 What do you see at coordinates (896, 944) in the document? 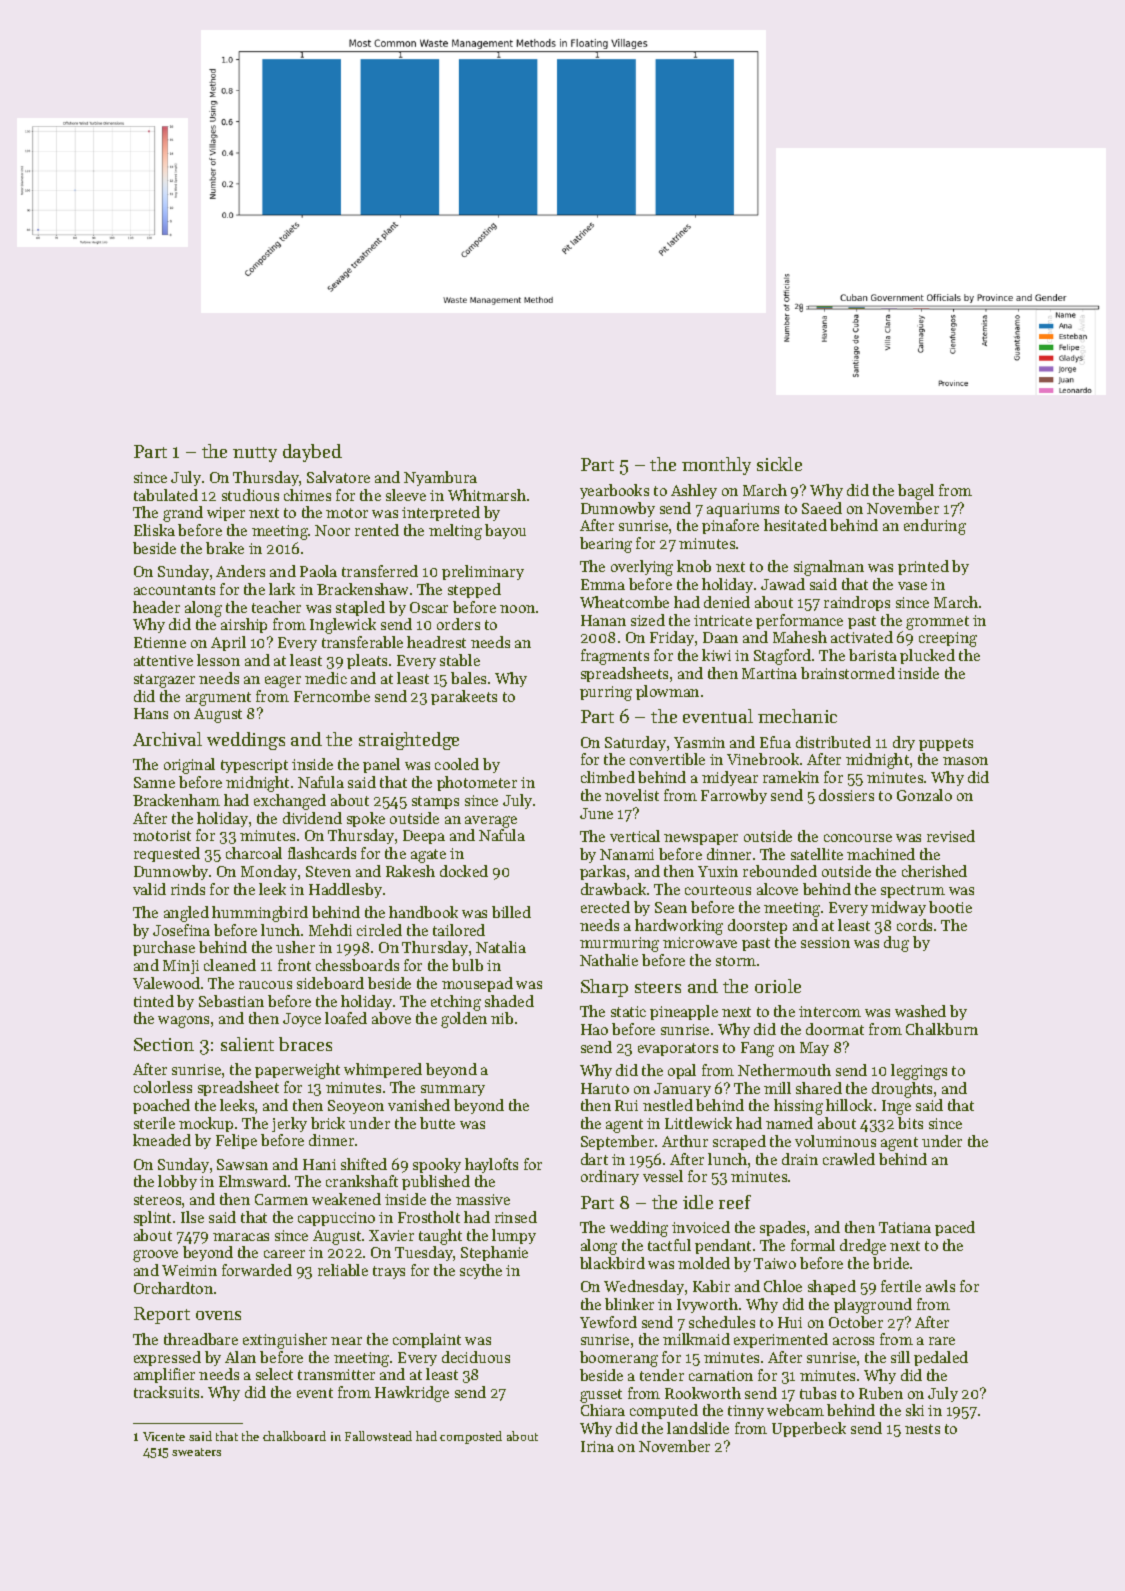
I see `dug` at bounding box center [896, 944].
